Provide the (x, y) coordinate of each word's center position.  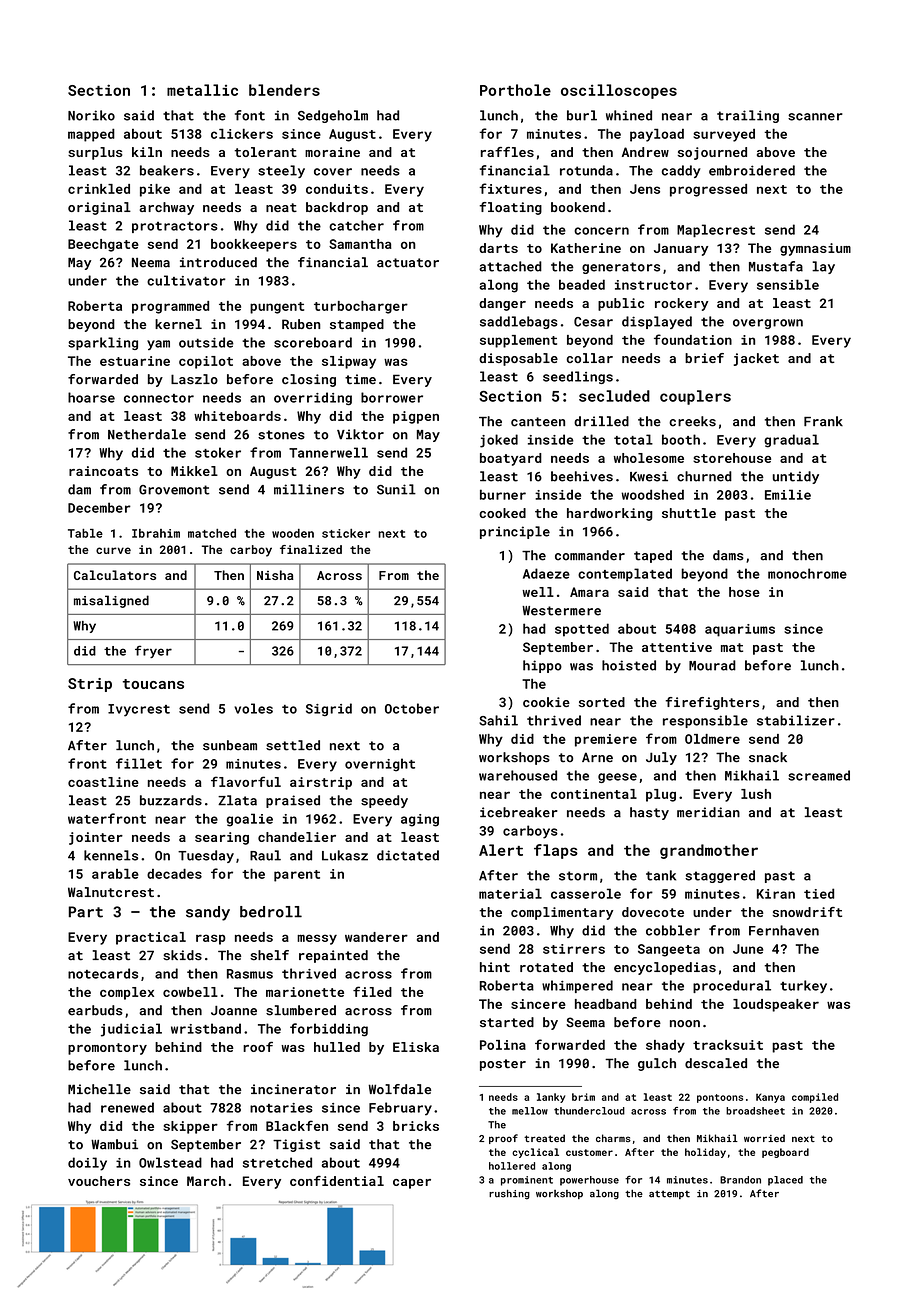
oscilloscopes (619, 91)
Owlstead (170, 1162)
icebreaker (519, 812)
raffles (507, 152)
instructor (653, 285)
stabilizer (796, 720)
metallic (202, 90)
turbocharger (361, 307)
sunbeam (230, 745)
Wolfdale (400, 1089)
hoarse (91, 397)
